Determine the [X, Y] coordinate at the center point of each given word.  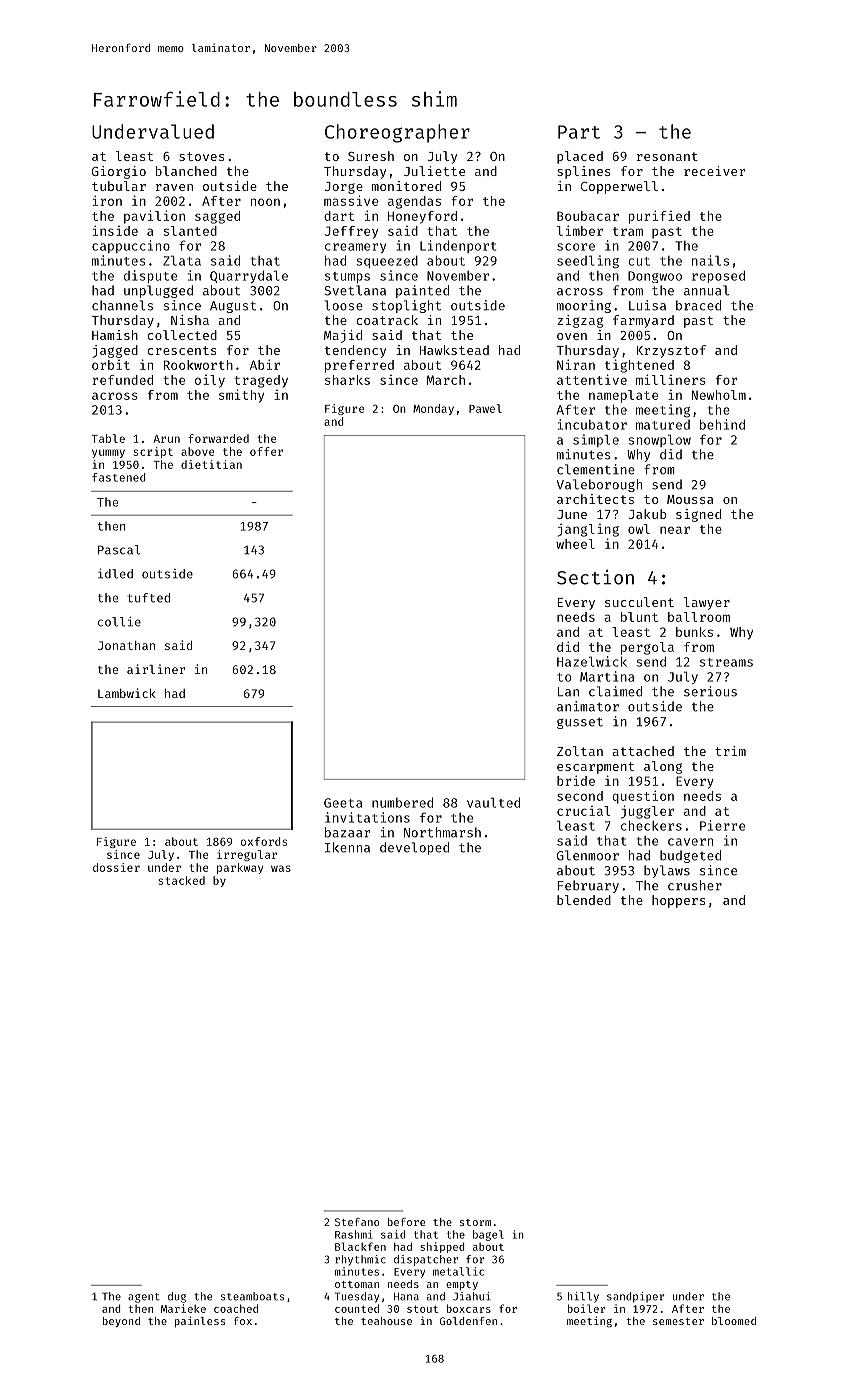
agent [144, 1298]
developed [414, 848]
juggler [647, 812]
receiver [714, 171]
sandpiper [635, 1297]
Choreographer [397, 133]
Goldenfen [468, 1321]
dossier [116, 867]
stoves [201, 156]
